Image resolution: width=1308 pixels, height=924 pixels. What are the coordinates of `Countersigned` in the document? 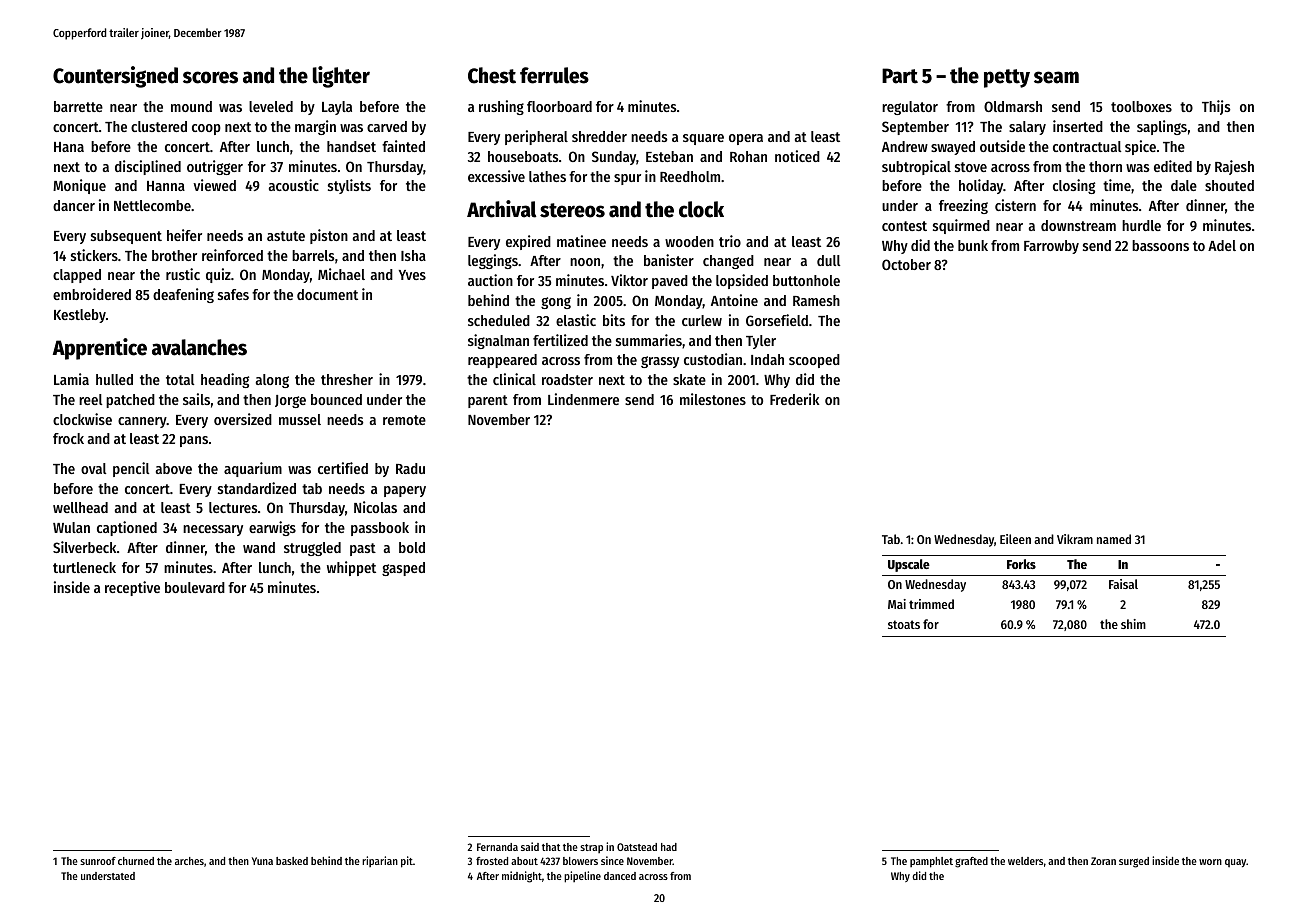 It's located at (115, 77).
